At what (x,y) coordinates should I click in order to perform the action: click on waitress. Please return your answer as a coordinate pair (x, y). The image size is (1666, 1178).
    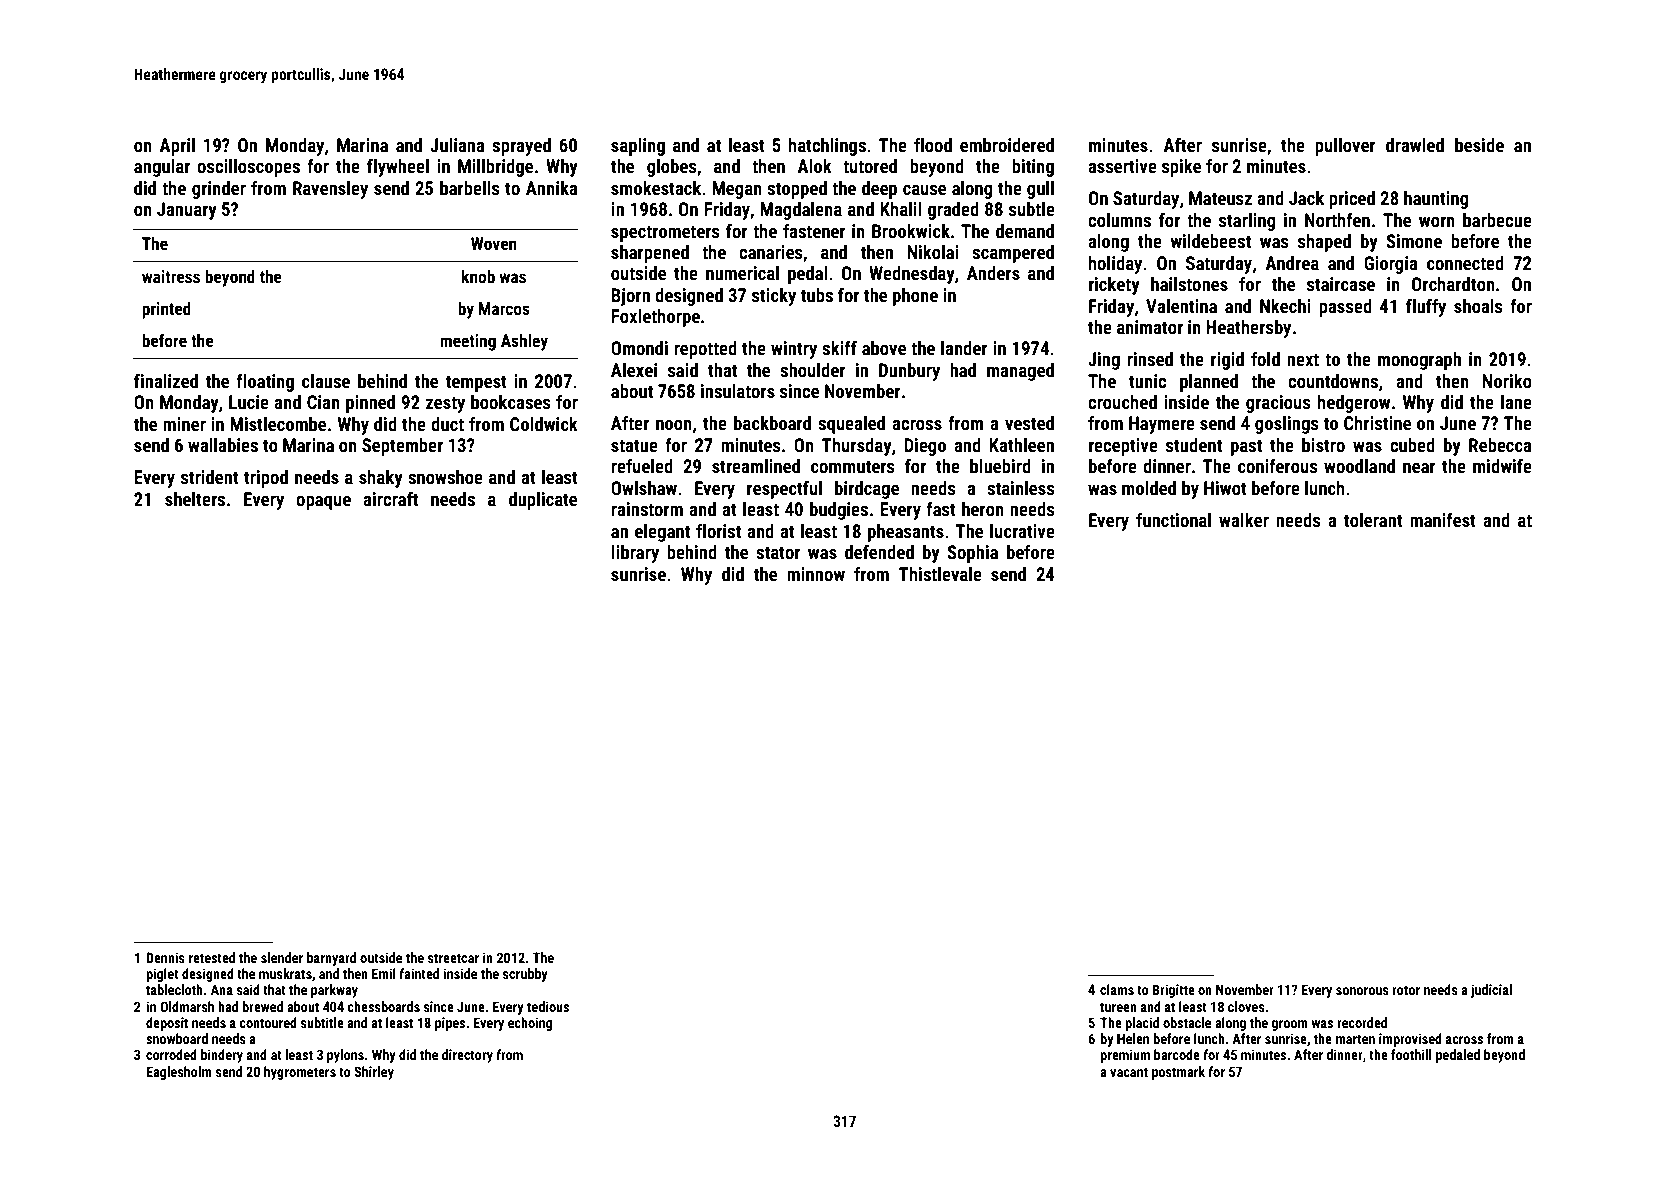
    Looking at the image, I should click on (171, 276).
